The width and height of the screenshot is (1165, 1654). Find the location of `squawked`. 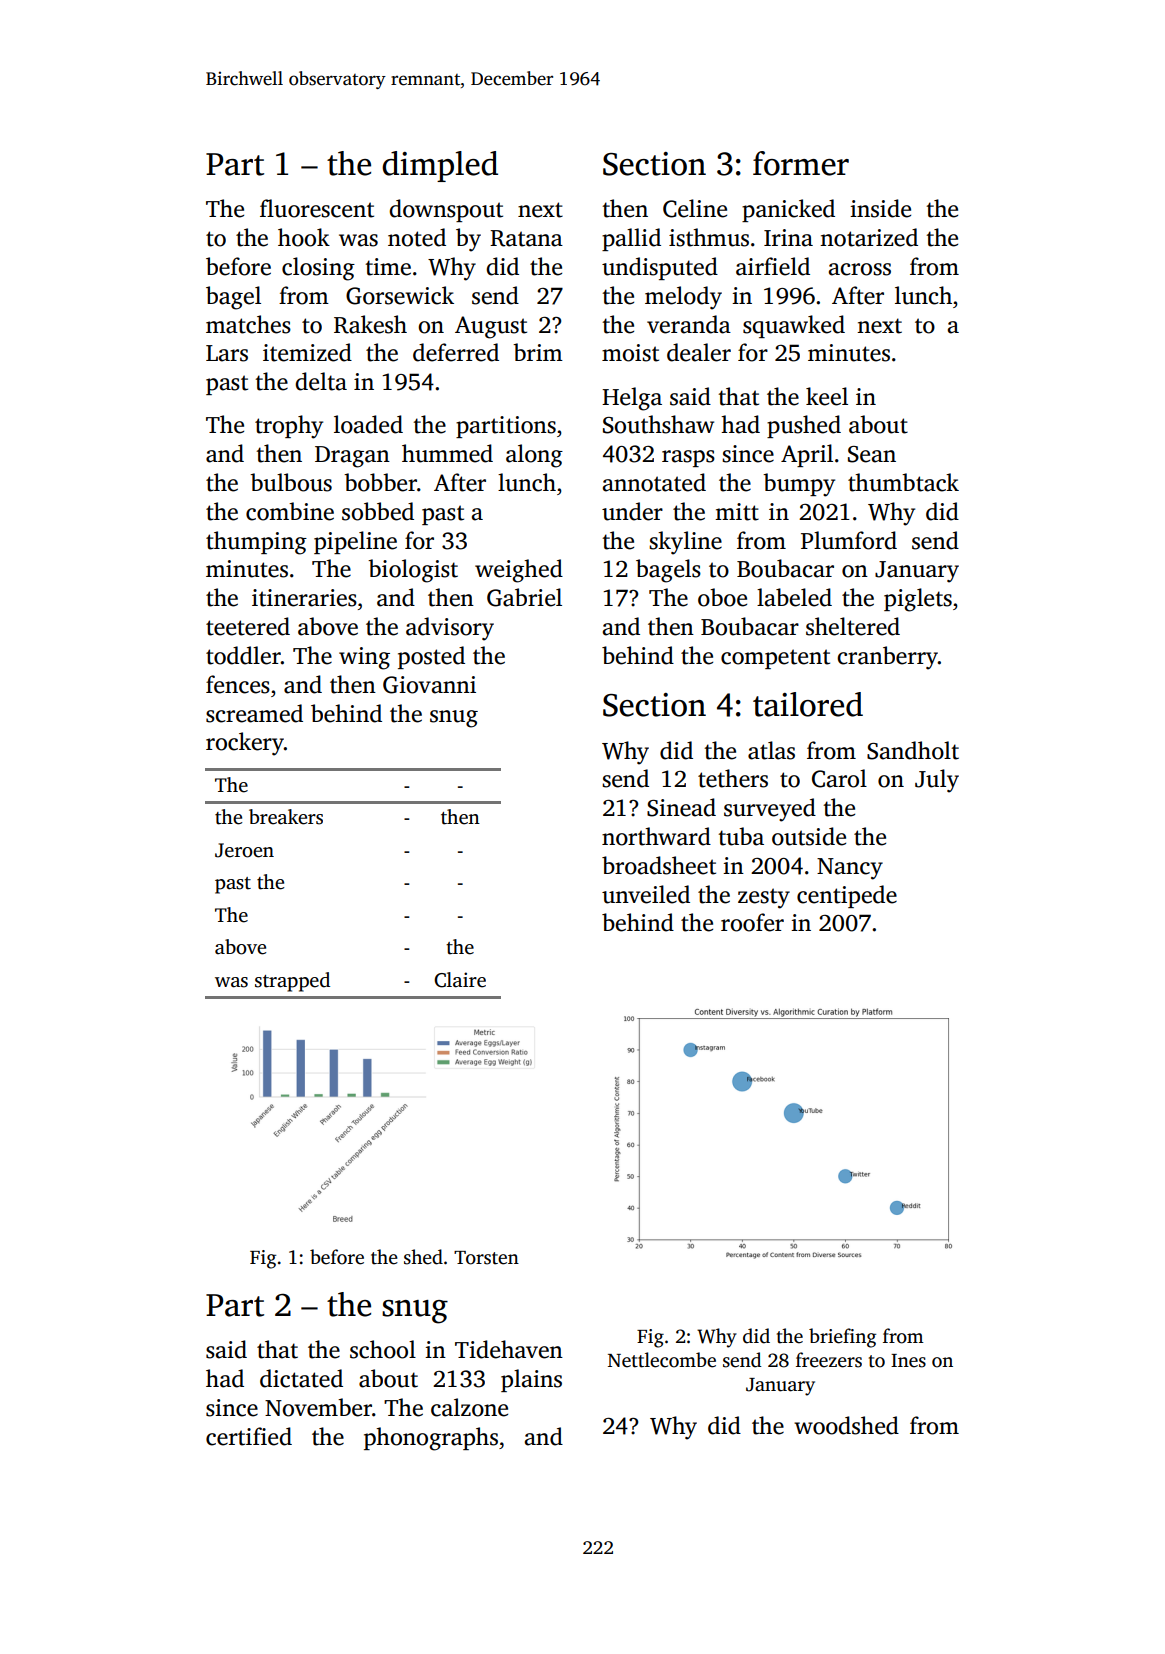

squawked is located at coordinates (794, 326).
